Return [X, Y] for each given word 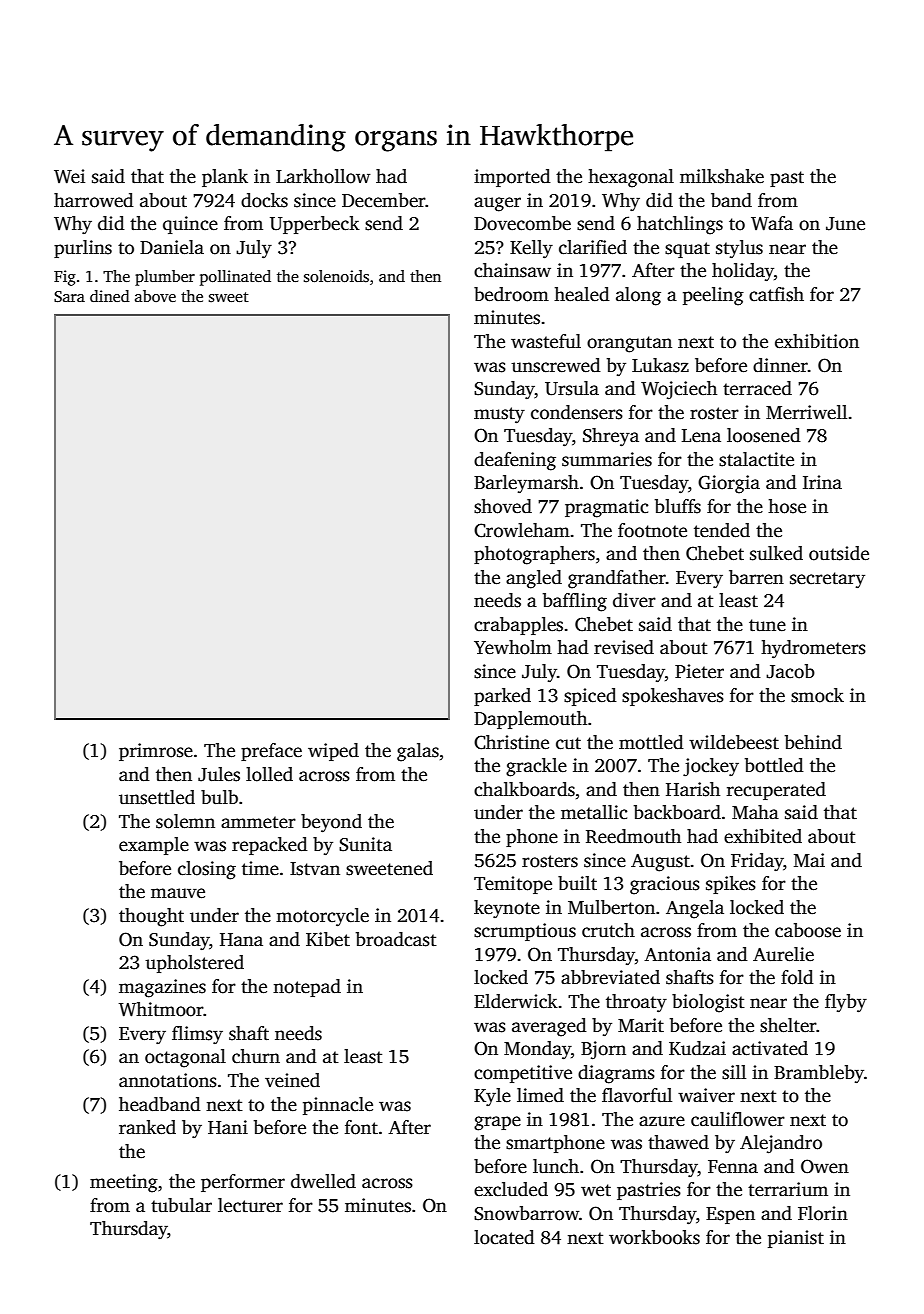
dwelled [323, 1181]
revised [624, 647]
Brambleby [819, 1074]
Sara [69, 297]
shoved [503, 506]
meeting [124, 1183]
